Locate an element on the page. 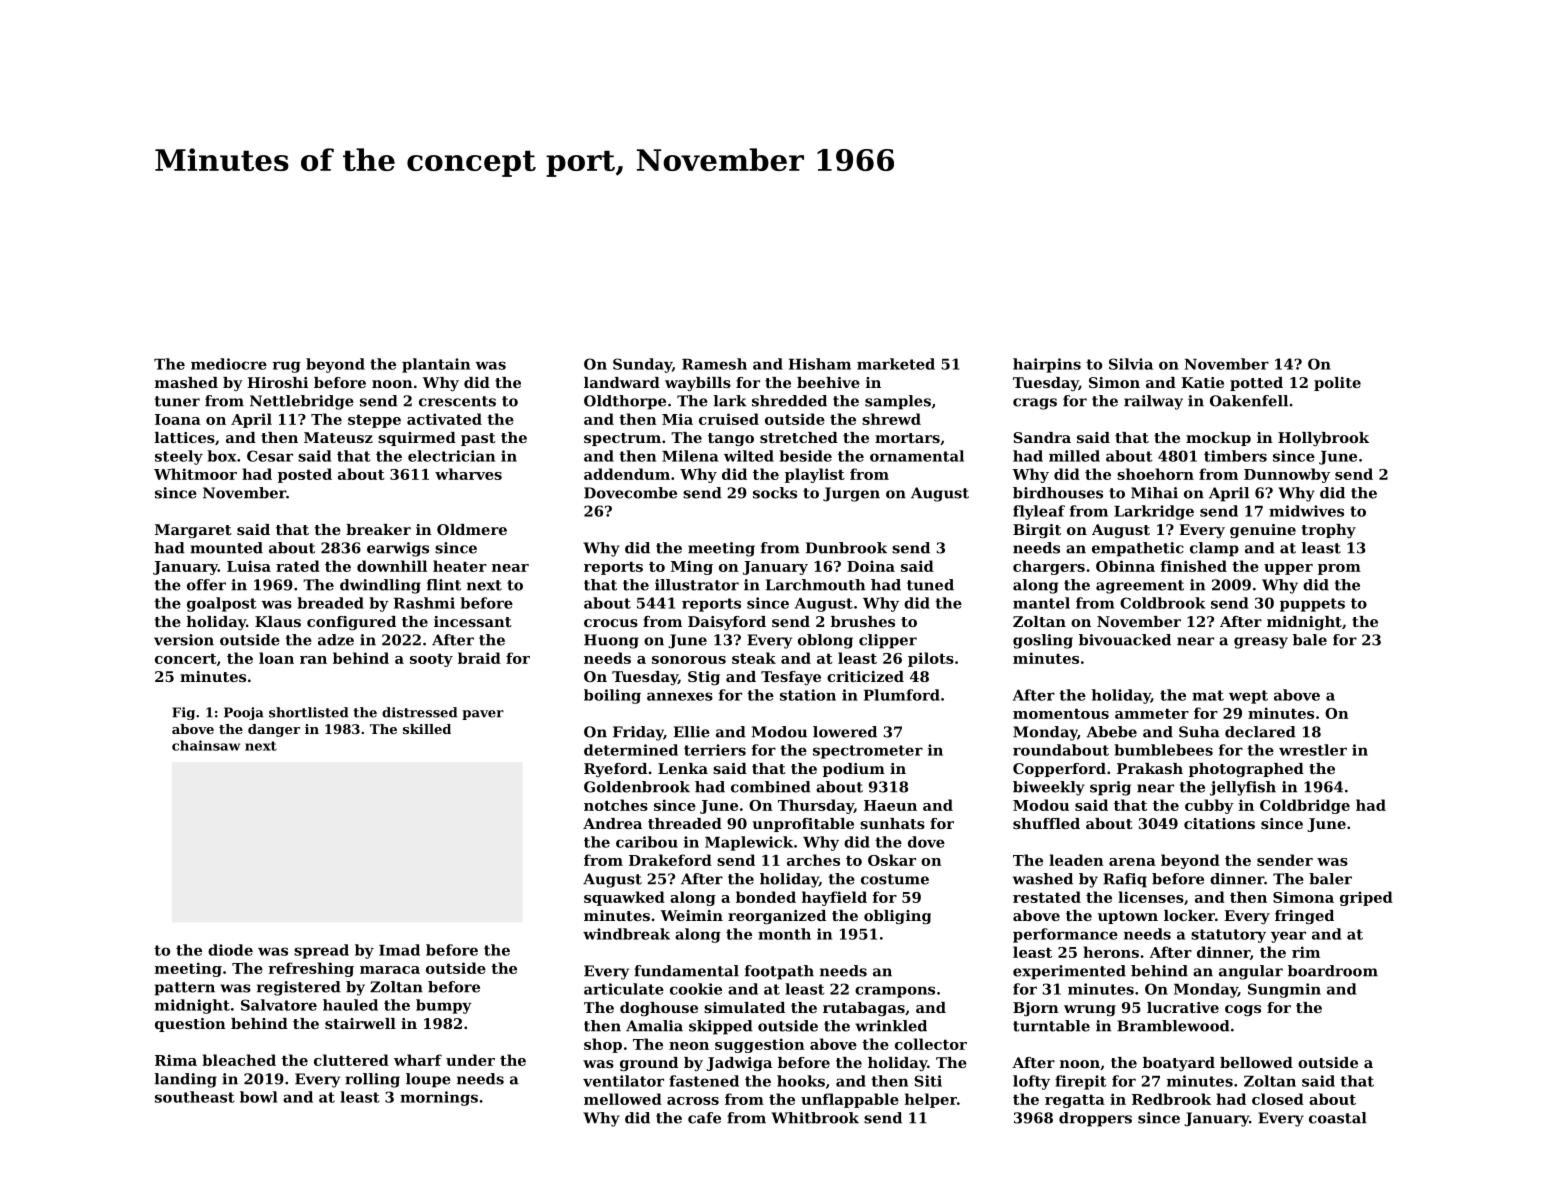  Hisham is located at coordinates (820, 364).
